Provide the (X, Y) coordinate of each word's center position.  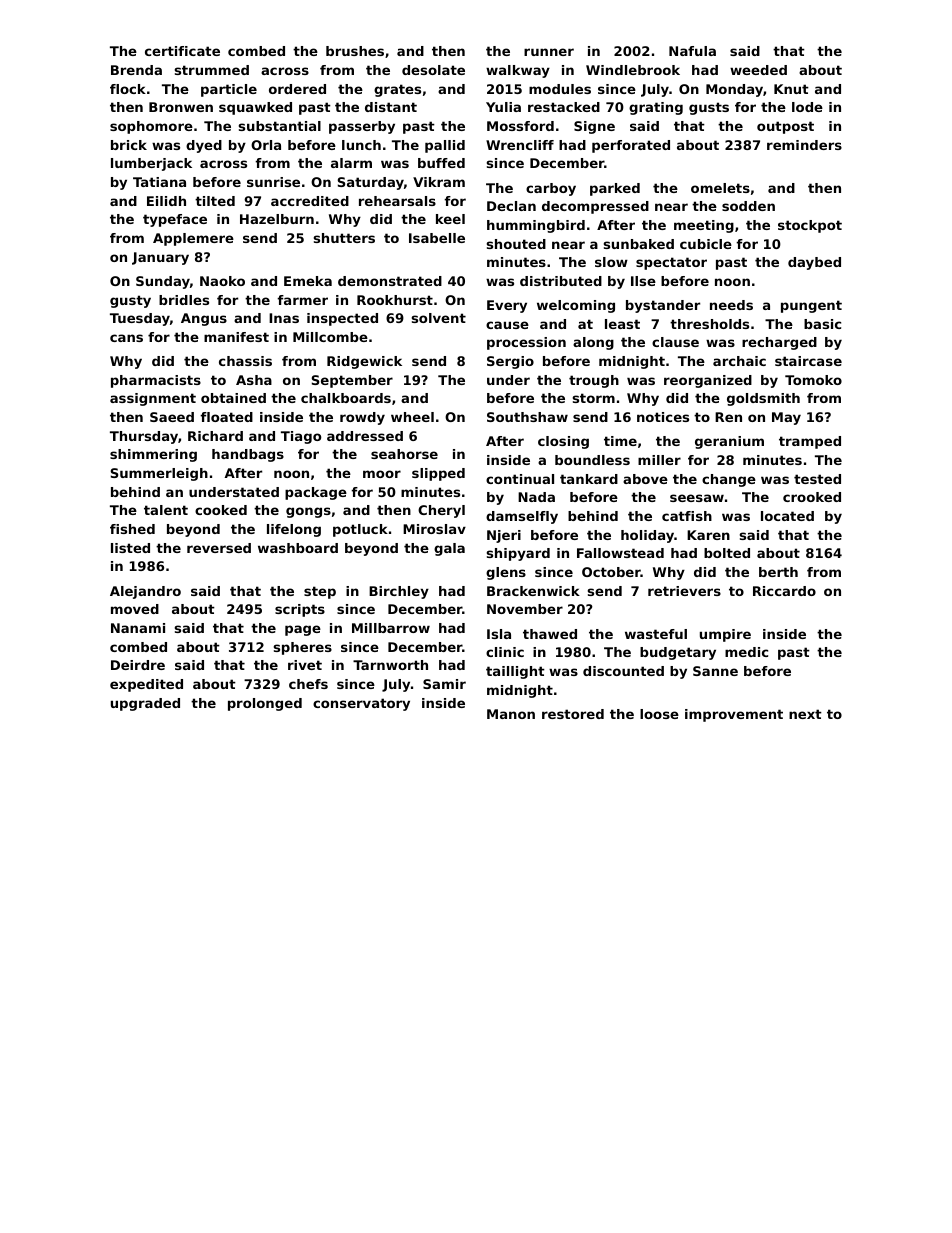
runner (549, 52)
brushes (355, 51)
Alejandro (145, 592)
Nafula (692, 51)
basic (822, 324)
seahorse (404, 454)
